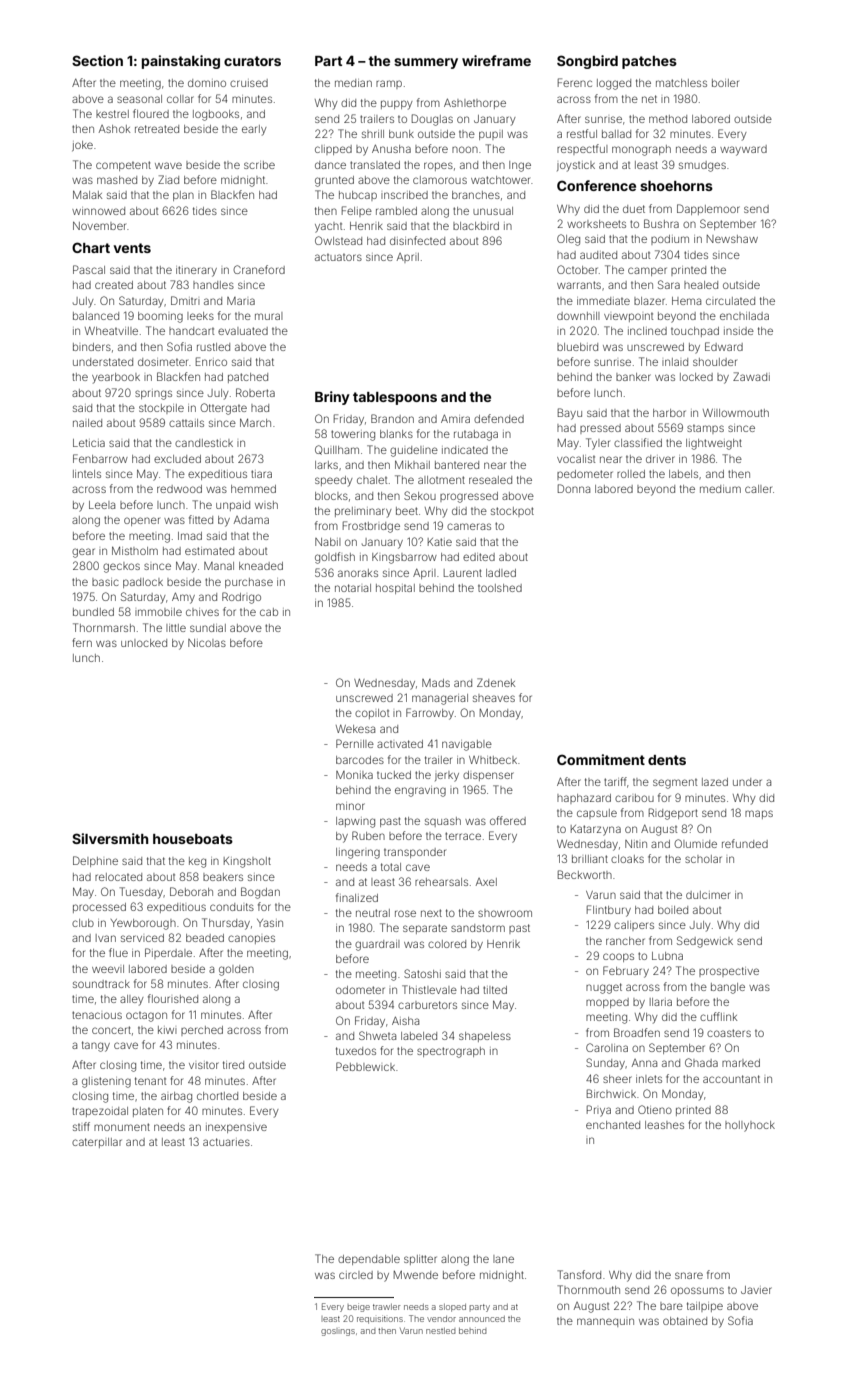 The width and height of the screenshot is (849, 1400). Describe the element at coordinates (96, 316) in the screenshot. I see `balanced` at that location.
